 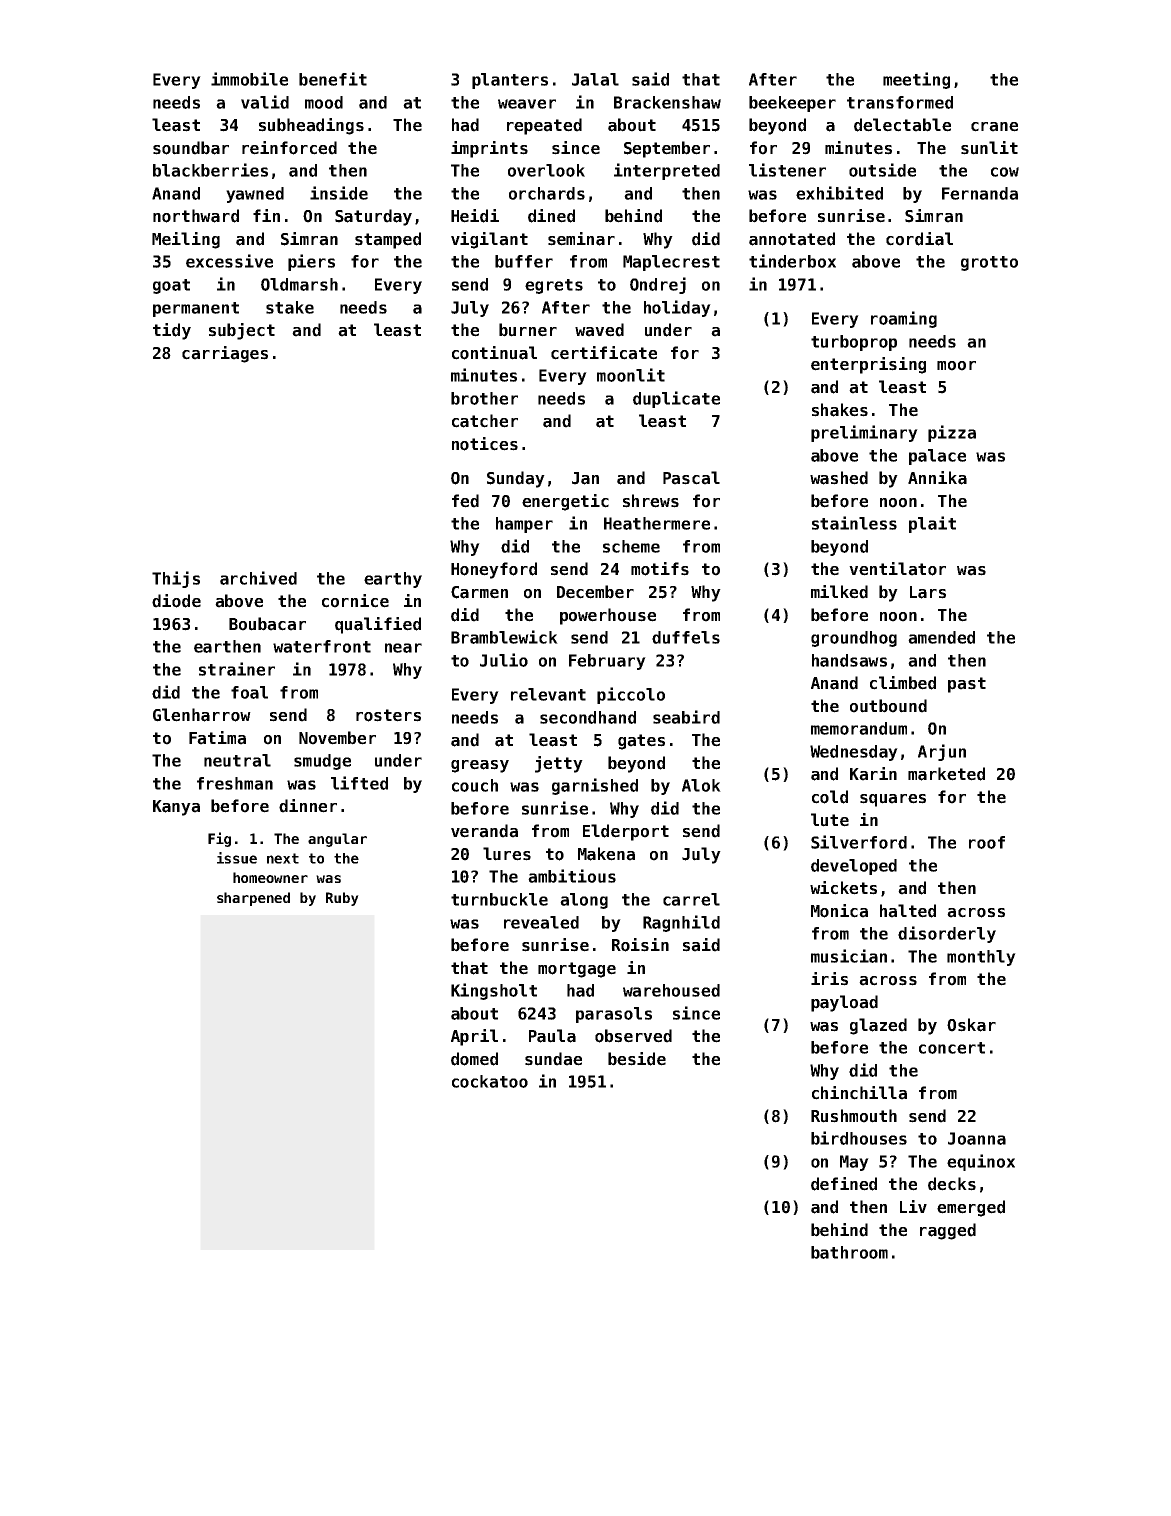 I want to click on mortgage, so click(x=577, y=970).
